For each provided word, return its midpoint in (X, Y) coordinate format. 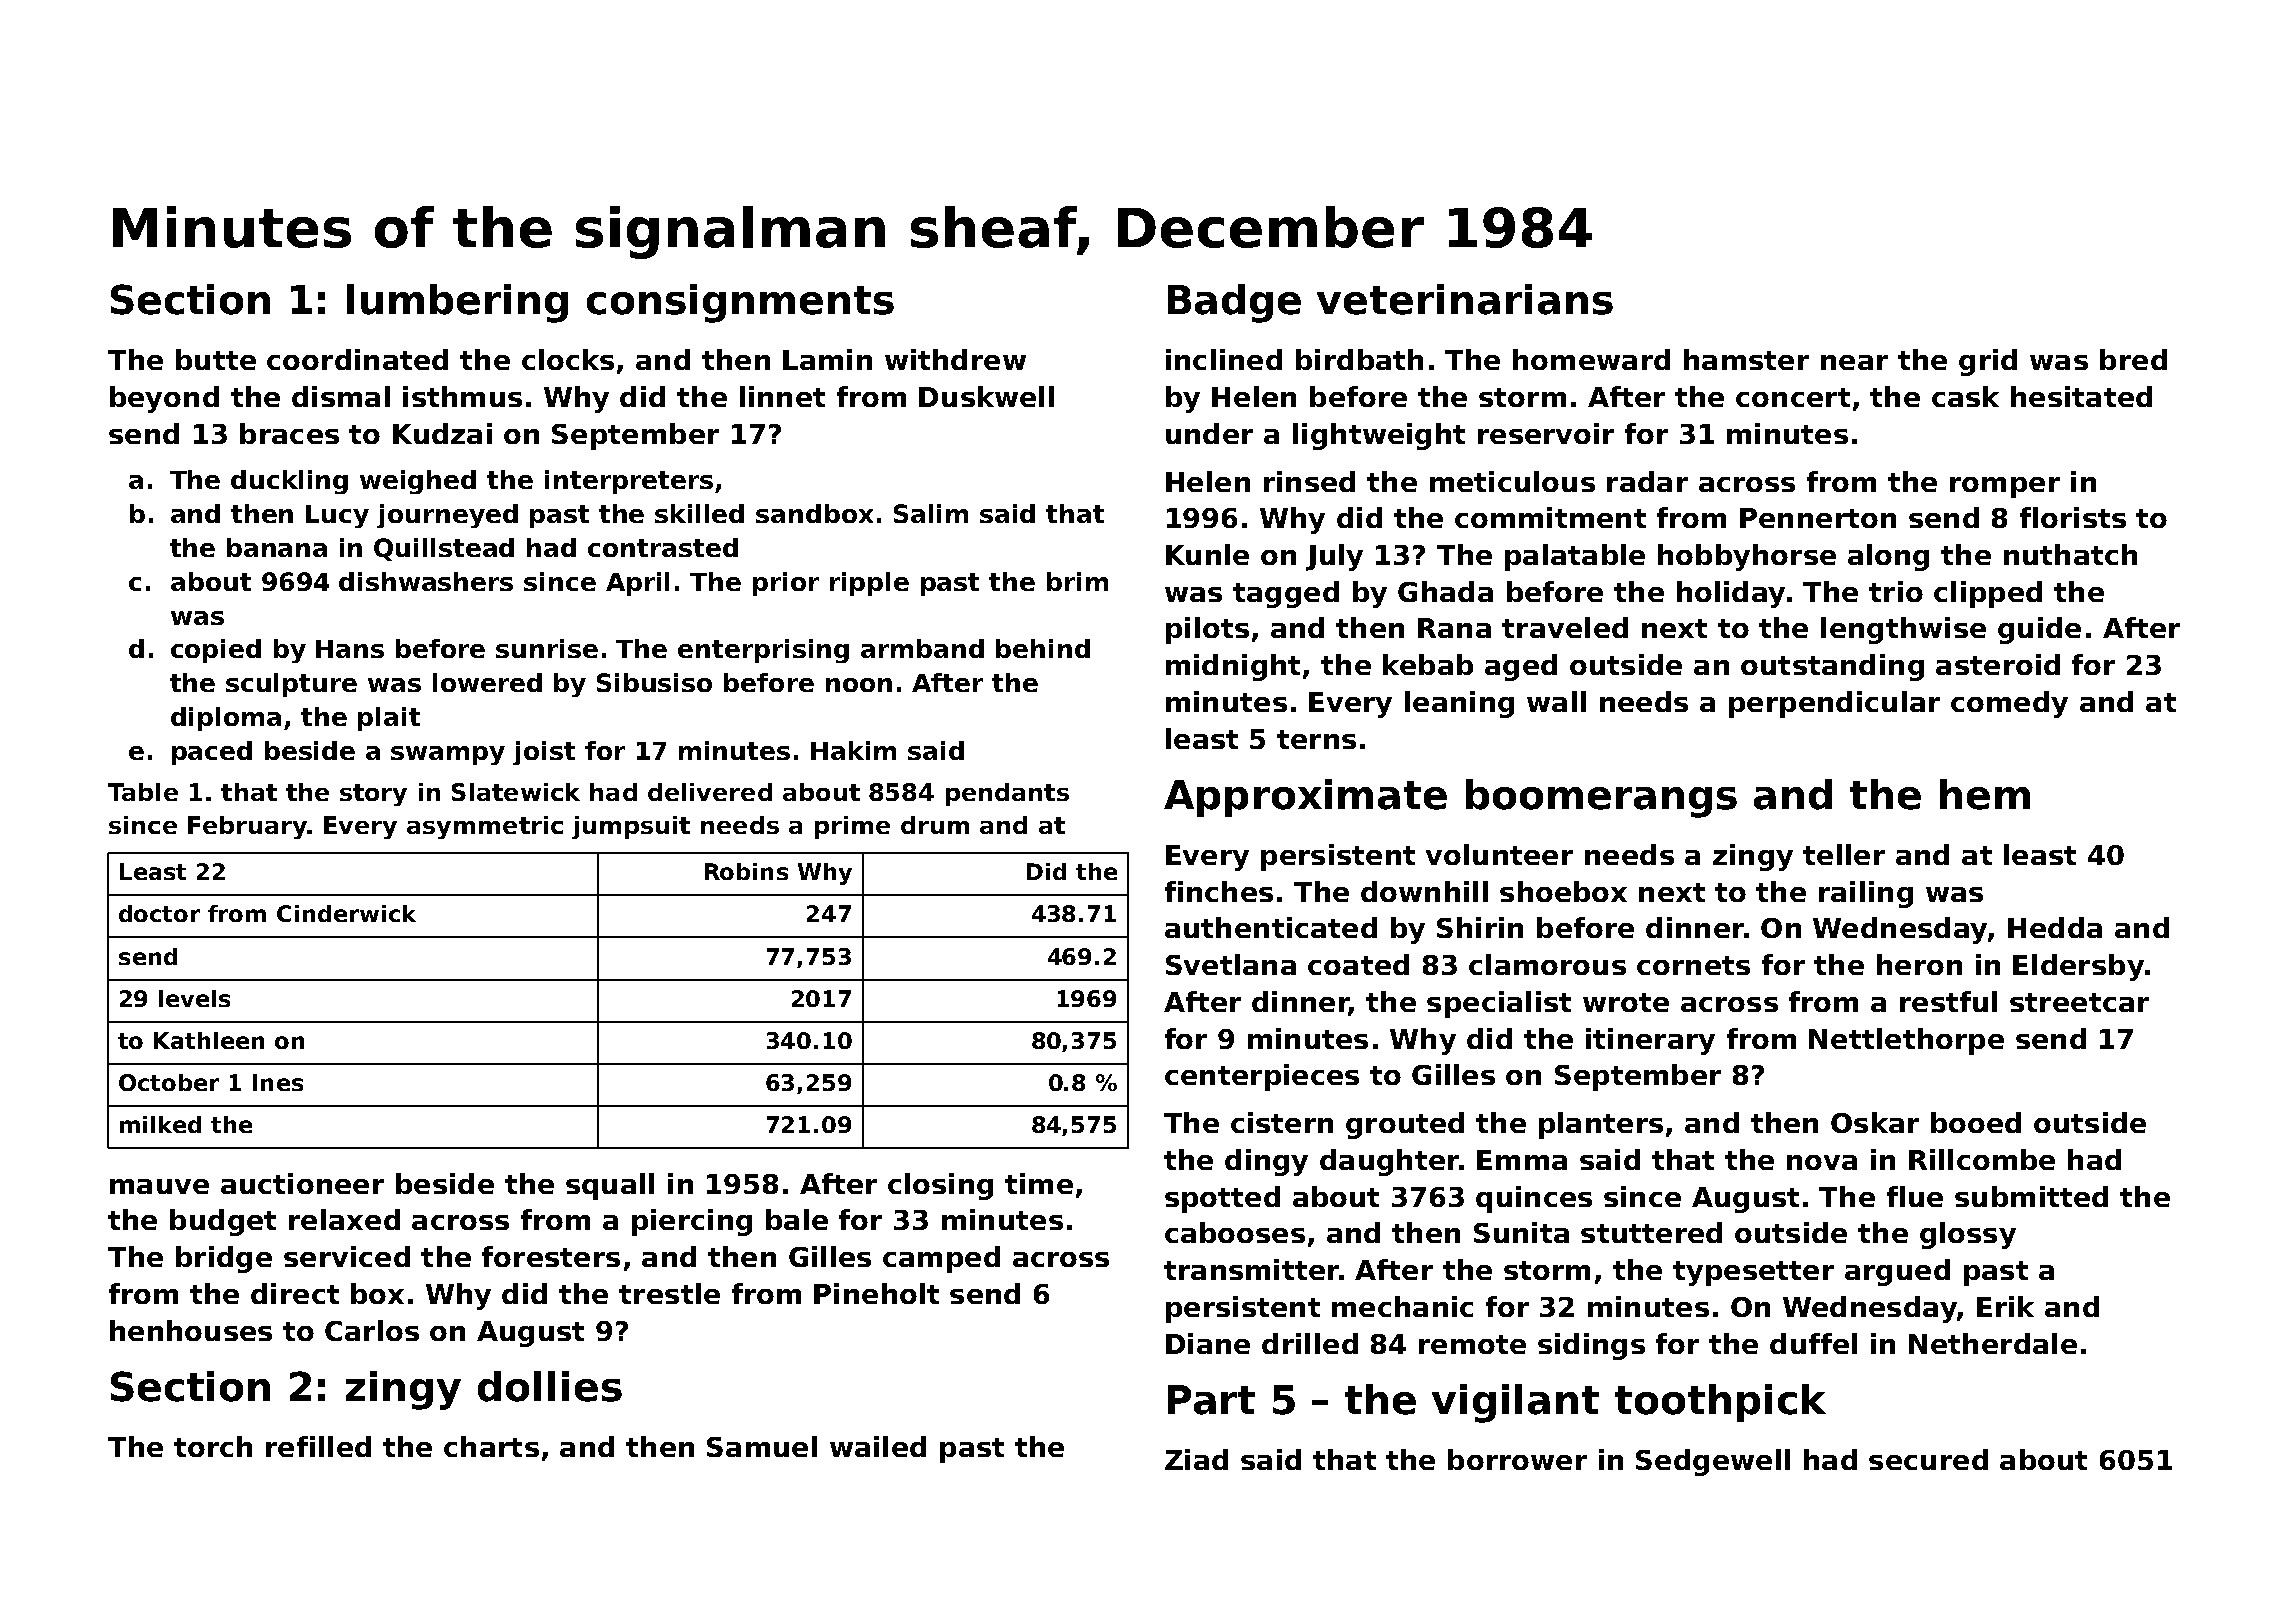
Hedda (2055, 927)
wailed (878, 1446)
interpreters (629, 482)
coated (1358, 964)
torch (213, 1446)
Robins (746, 871)
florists (2073, 517)
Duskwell (986, 396)
